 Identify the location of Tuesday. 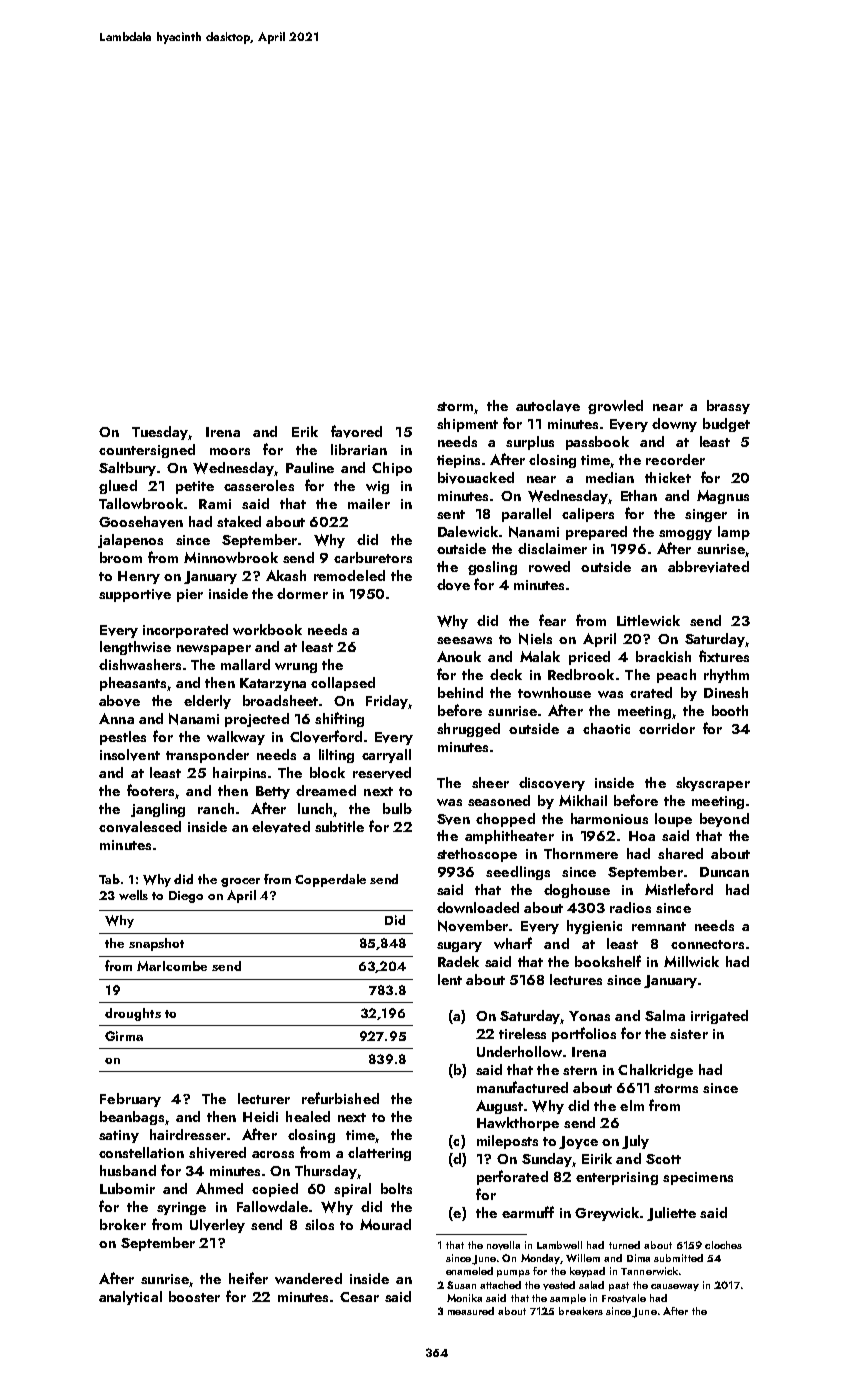
(160, 433).
